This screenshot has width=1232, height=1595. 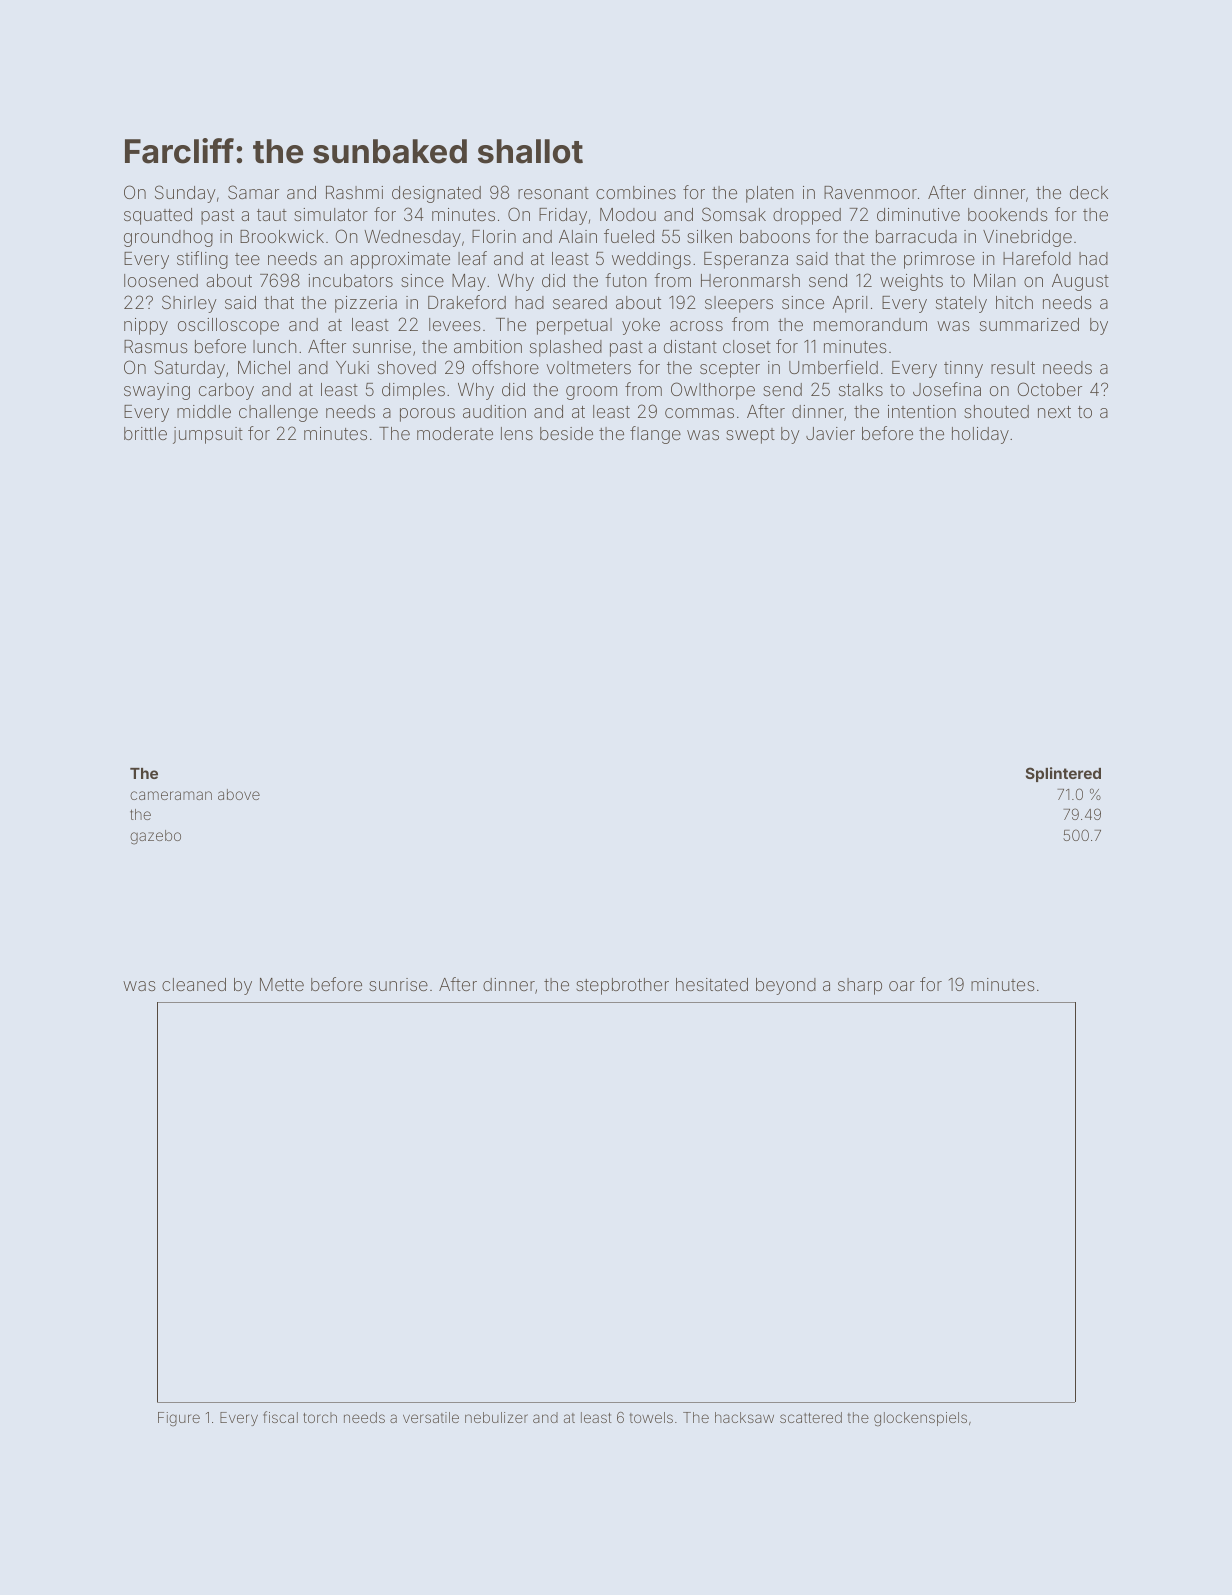 I want to click on hesitated, so click(x=712, y=984).
